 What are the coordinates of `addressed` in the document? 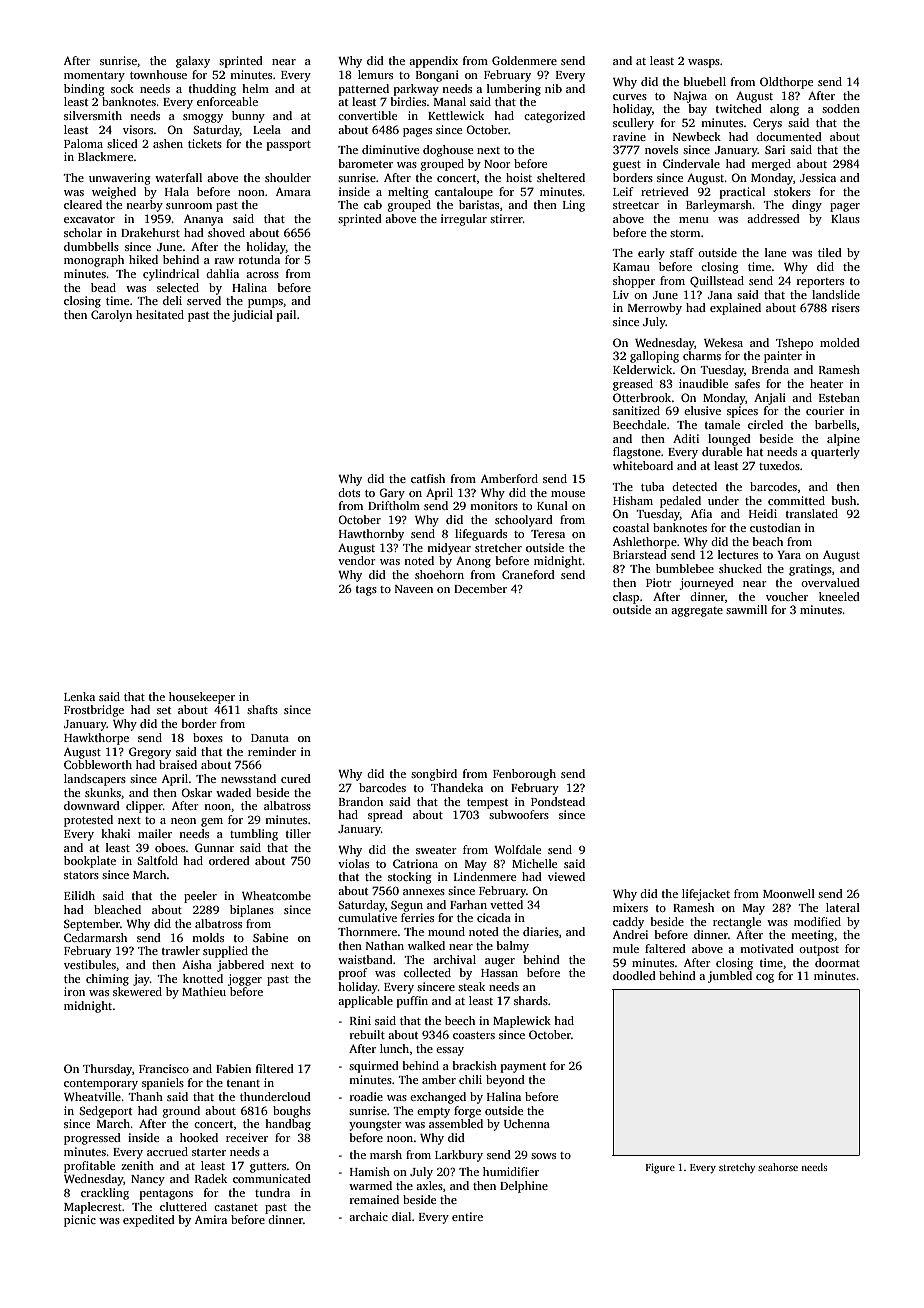 It's located at (773, 218).
